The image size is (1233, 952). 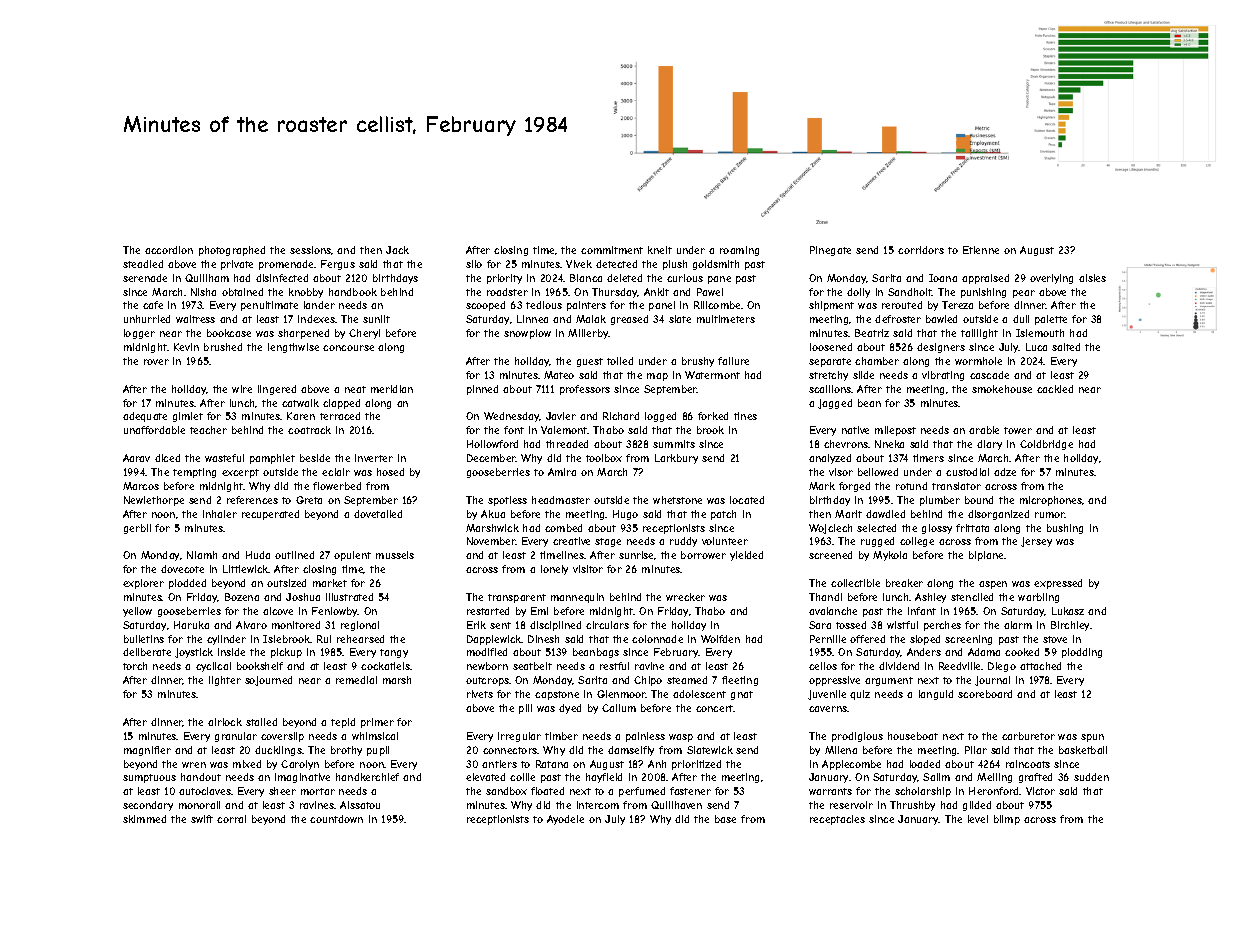 I want to click on disorganized, so click(x=998, y=515).
